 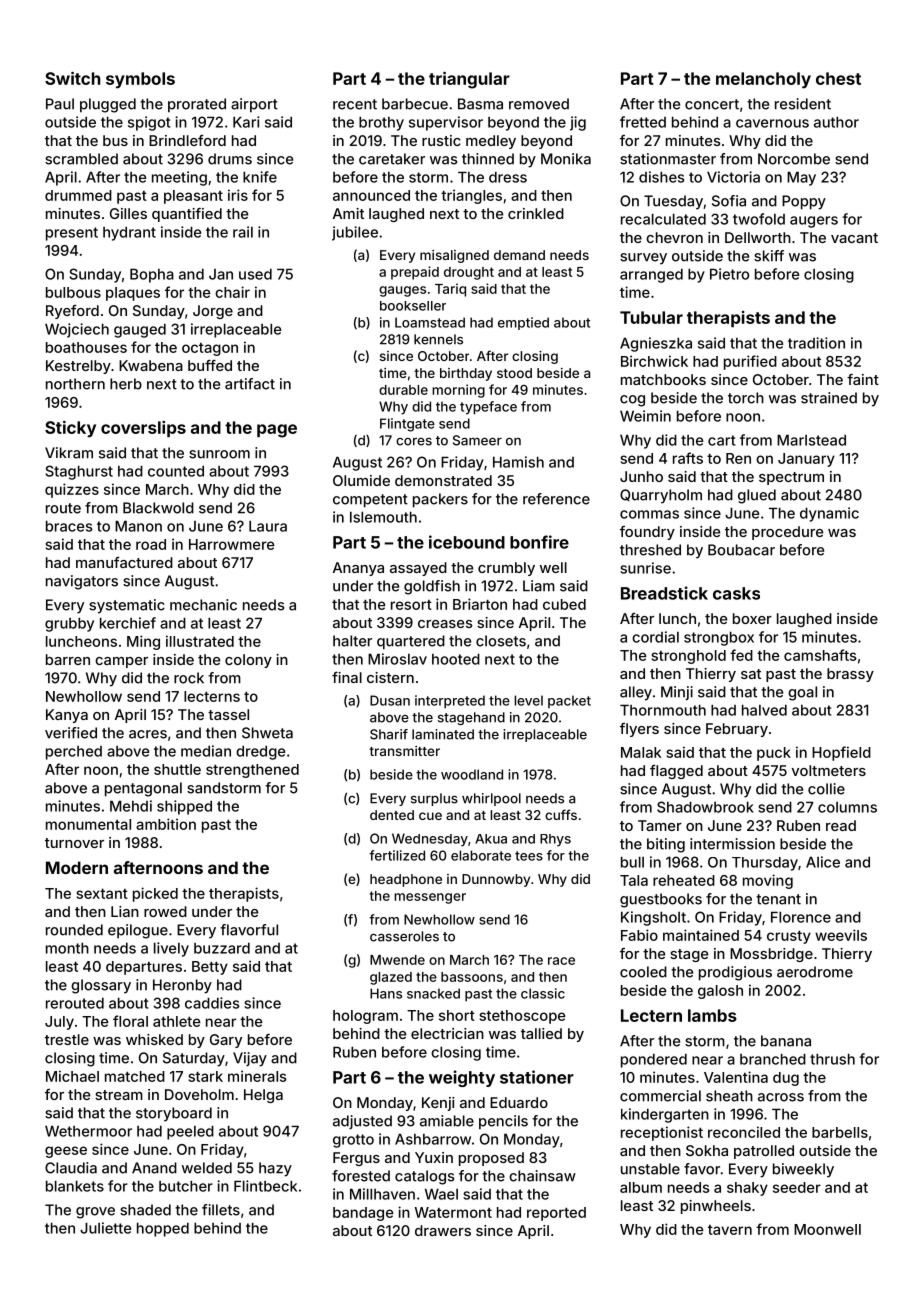 I want to click on acres, so click(x=148, y=734).
